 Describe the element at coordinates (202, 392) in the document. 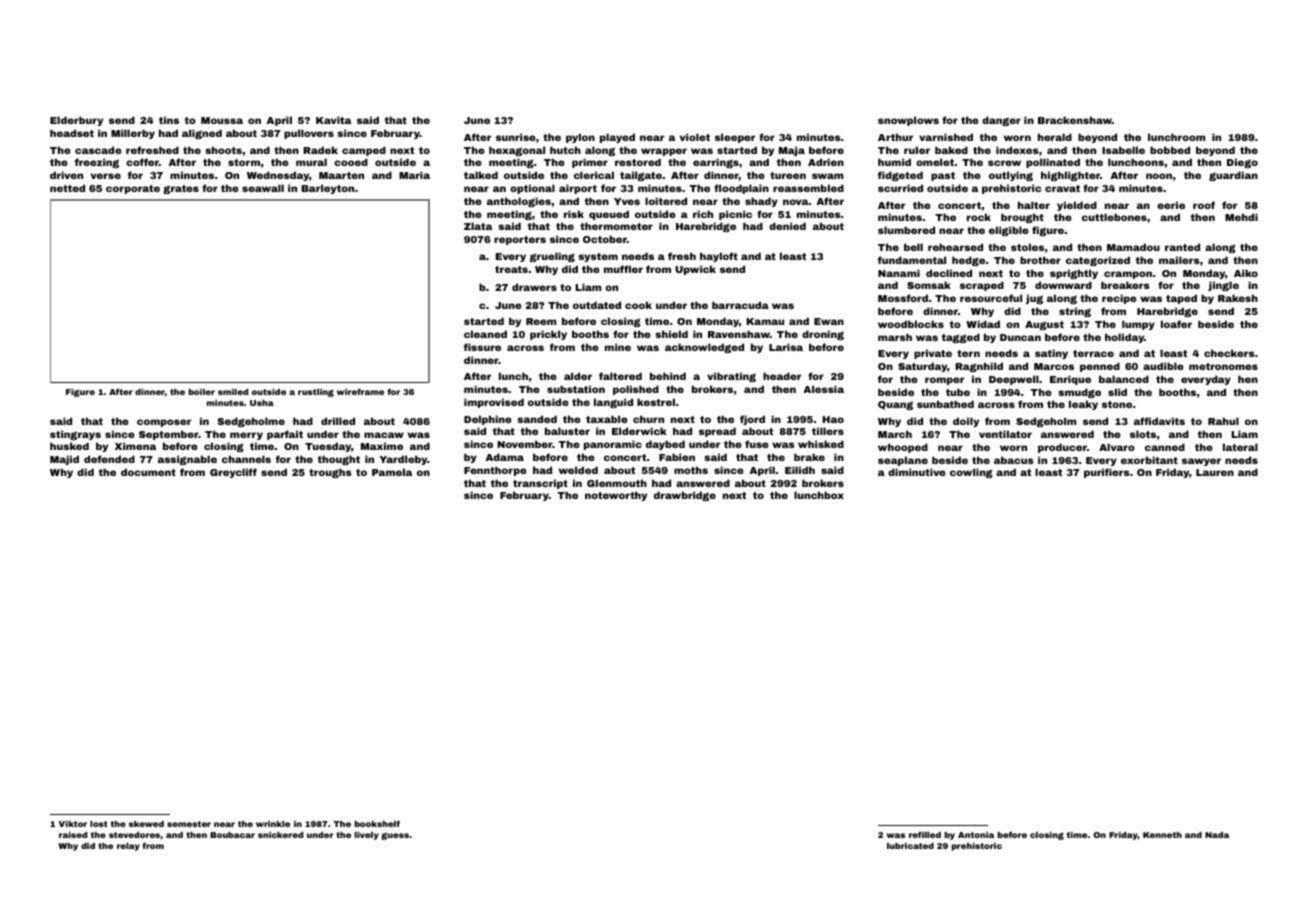

I see `boiler` at that location.
